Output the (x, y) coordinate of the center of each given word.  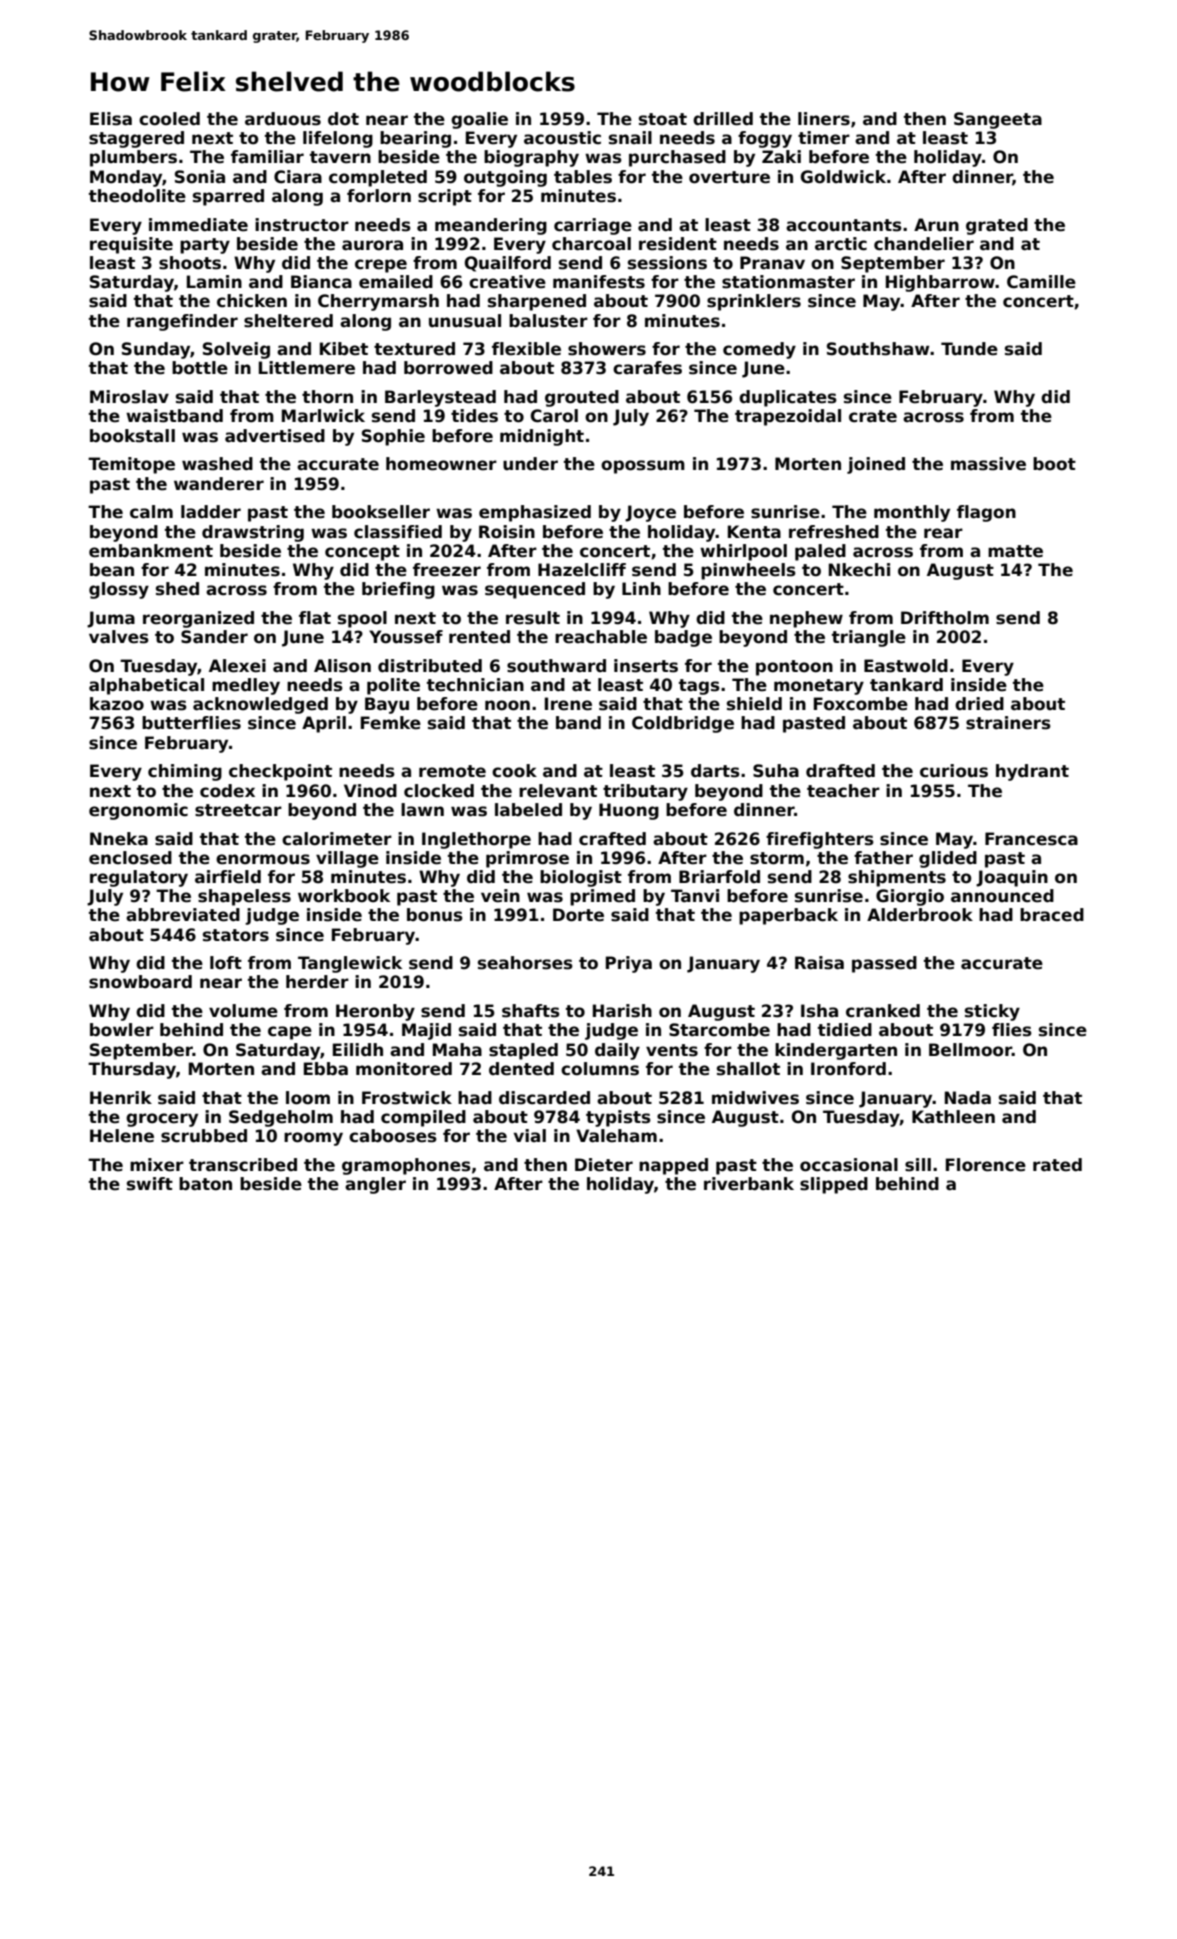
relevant (558, 791)
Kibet (344, 349)
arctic (841, 244)
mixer (157, 1165)
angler (375, 1185)
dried (979, 704)
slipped (834, 1185)
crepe (381, 266)
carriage (593, 226)
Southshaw (878, 349)
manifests (599, 282)
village (347, 859)
